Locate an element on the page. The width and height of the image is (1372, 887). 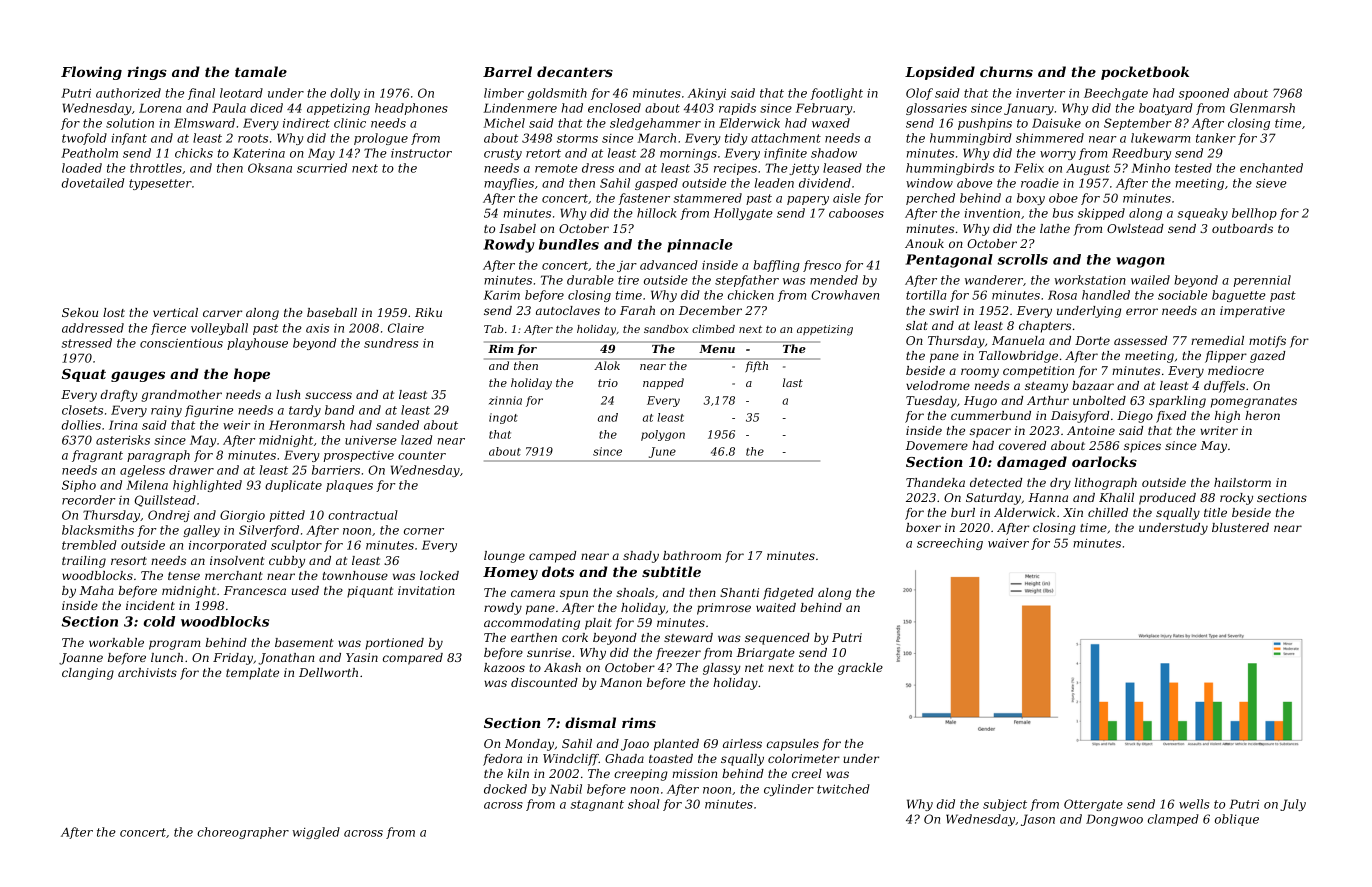
decanters is located at coordinates (575, 71).
